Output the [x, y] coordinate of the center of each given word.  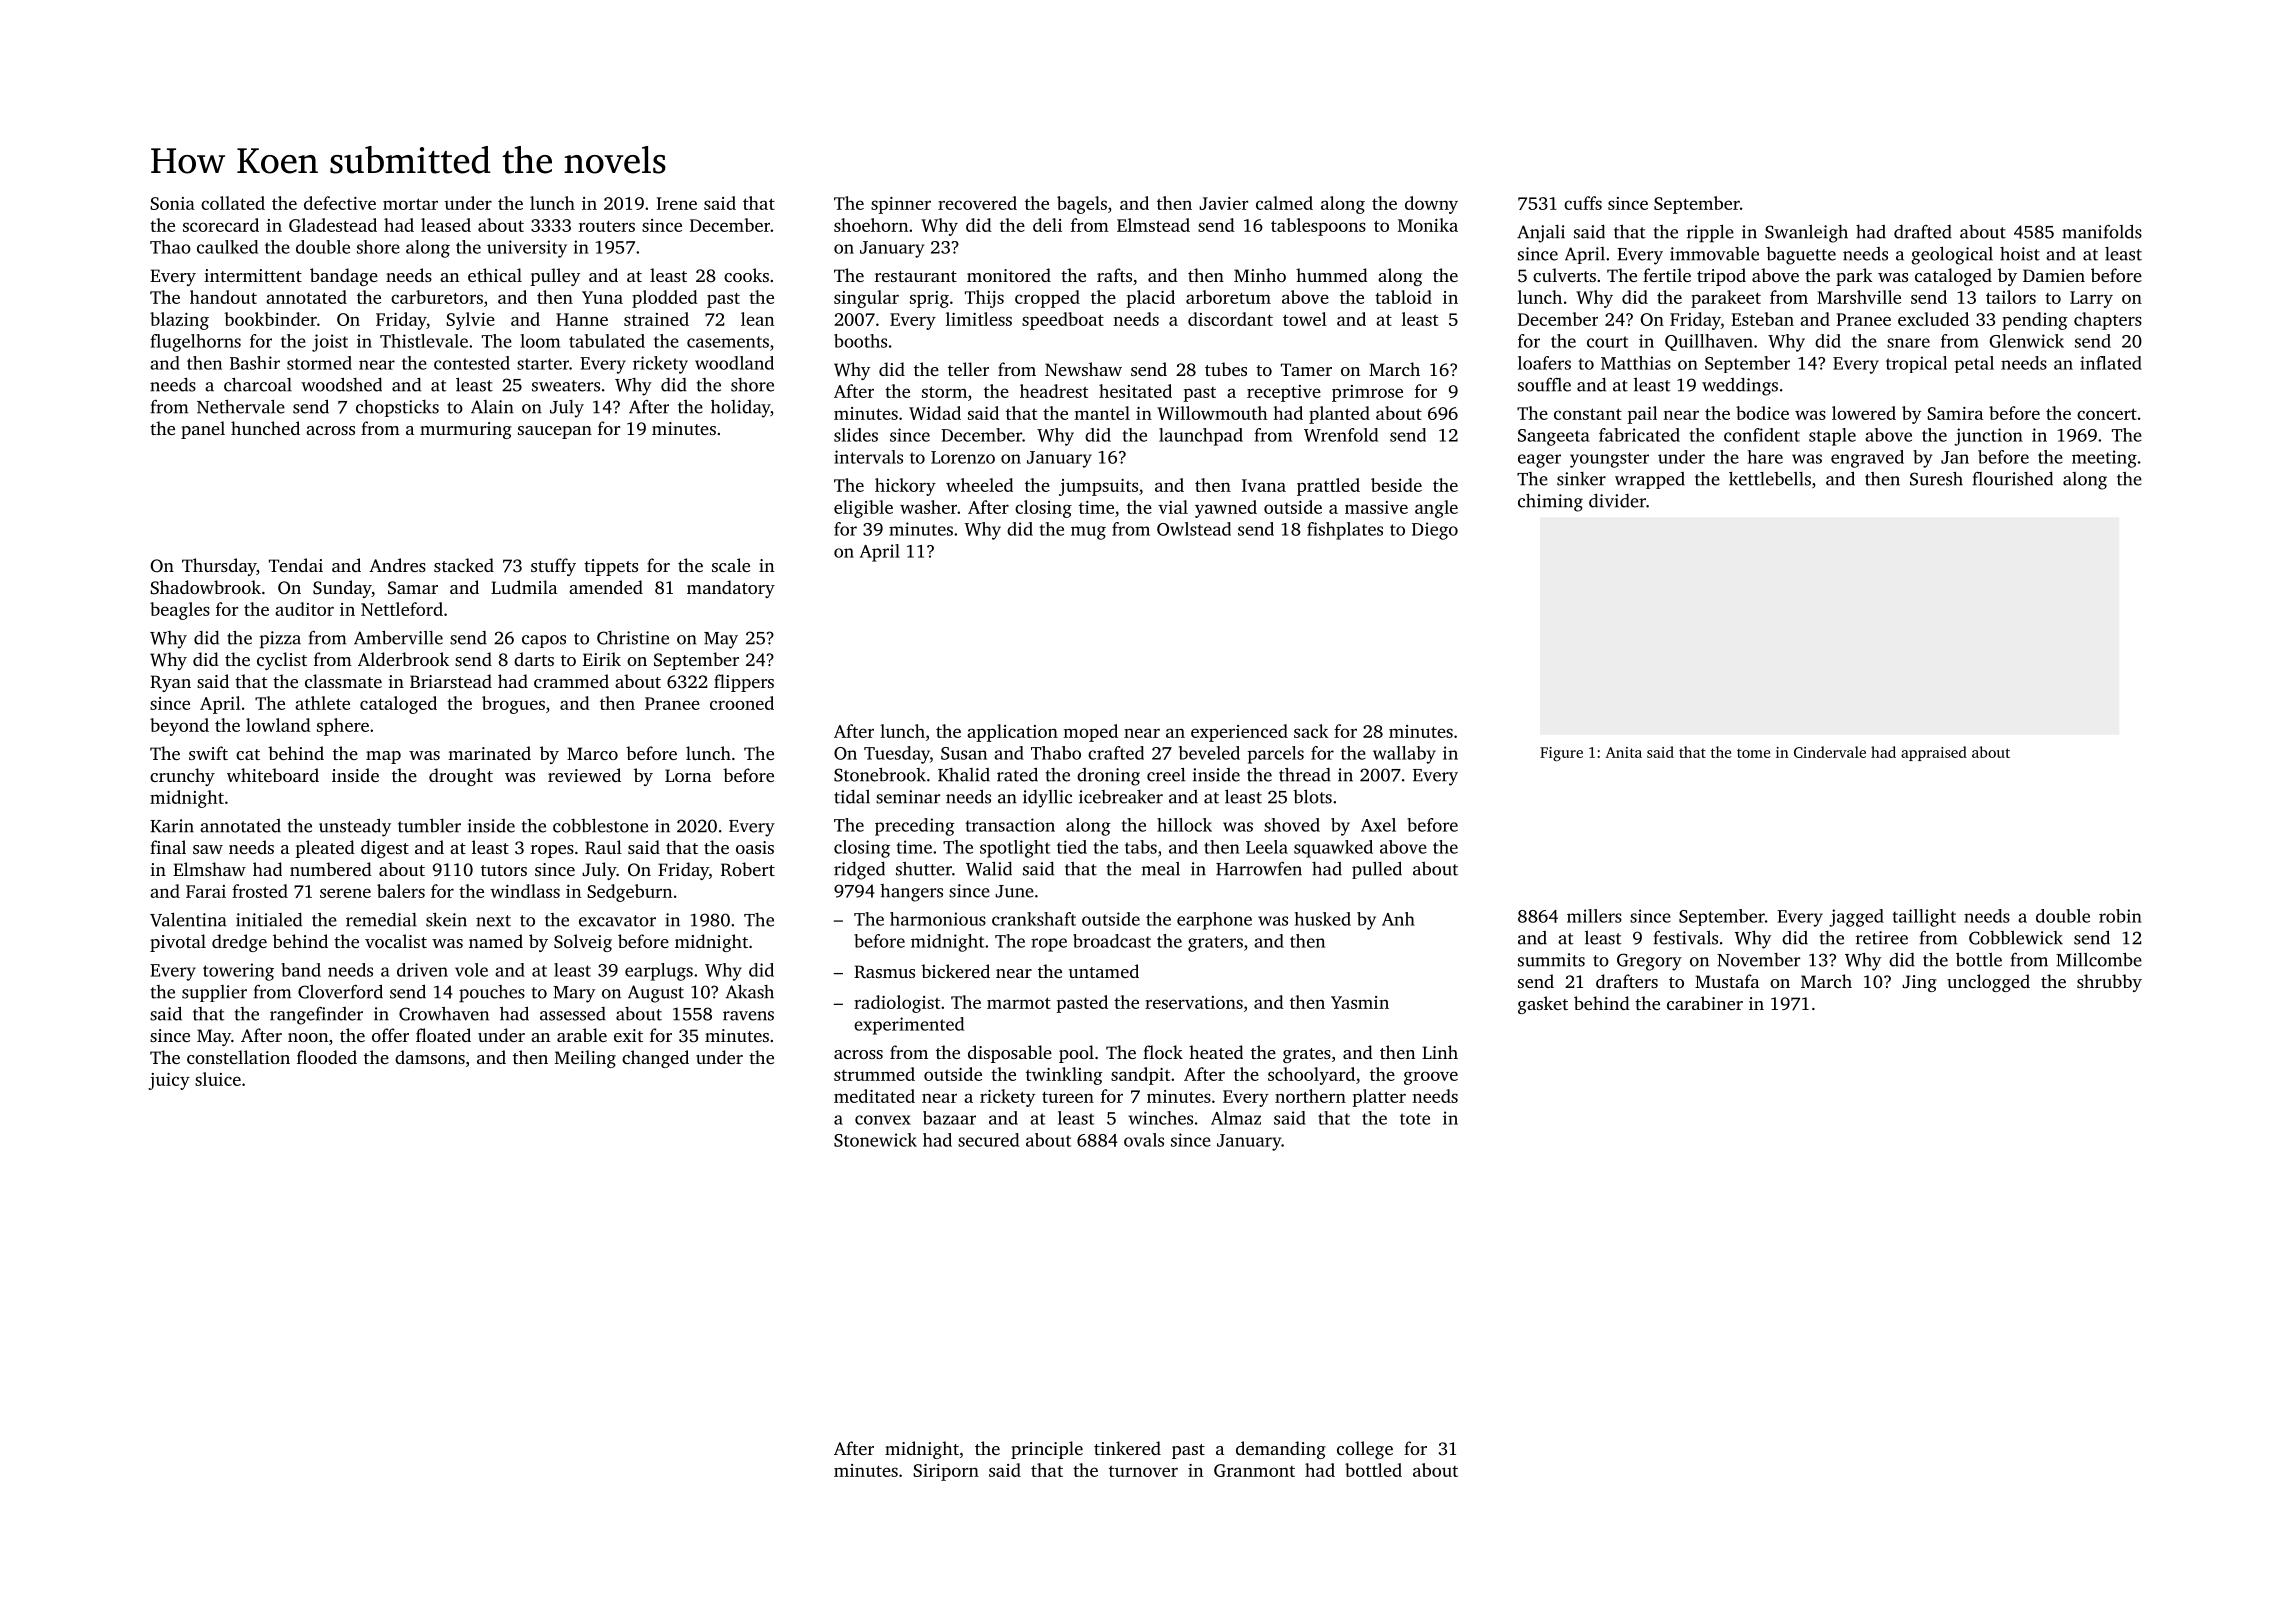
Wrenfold [1341, 435]
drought [461, 777]
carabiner [1705, 1003]
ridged [859, 871]
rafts [1114, 275]
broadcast [1112, 941]
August [656, 994]
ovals [1144, 1140]
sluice [218, 1079]
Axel [1378, 825]
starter [543, 364]
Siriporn [946, 1472]
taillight [1924, 918]
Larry [2091, 299]
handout [223, 297]
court [1607, 342]
